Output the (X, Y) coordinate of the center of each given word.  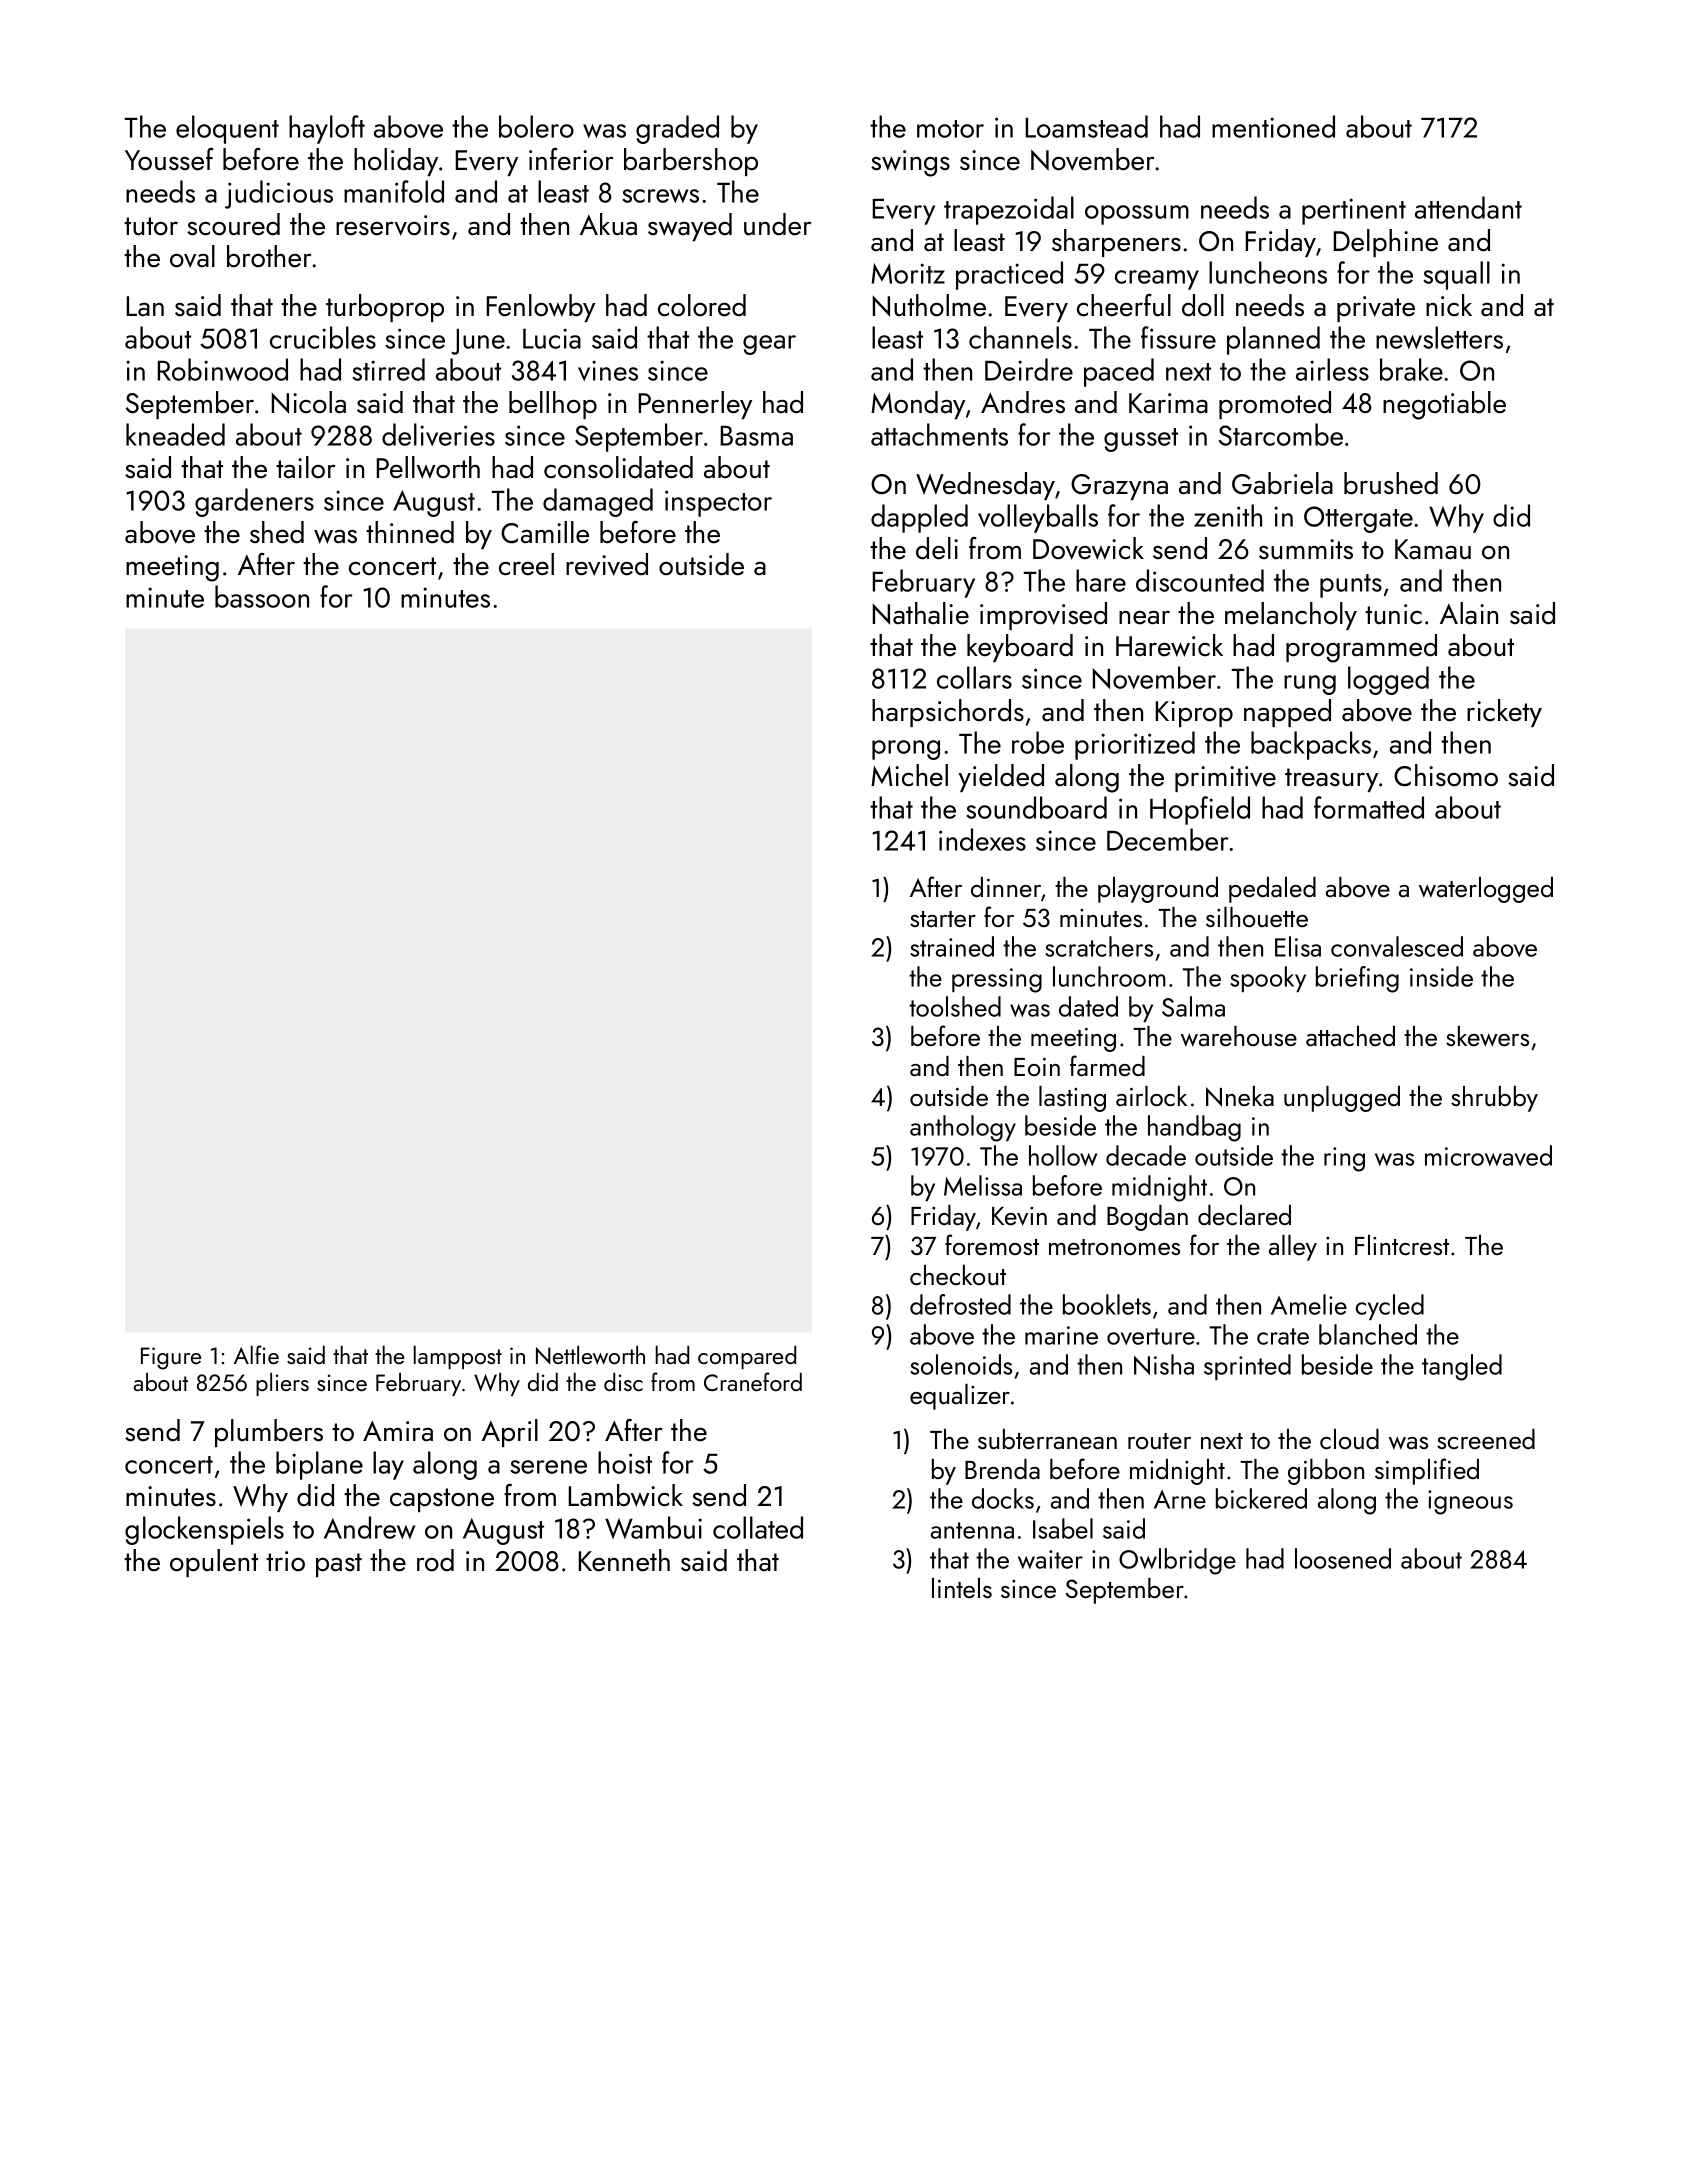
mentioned (1273, 126)
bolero (536, 126)
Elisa (1298, 946)
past (339, 1565)
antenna (972, 1530)
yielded (1001, 778)
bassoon (262, 596)
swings (910, 163)
